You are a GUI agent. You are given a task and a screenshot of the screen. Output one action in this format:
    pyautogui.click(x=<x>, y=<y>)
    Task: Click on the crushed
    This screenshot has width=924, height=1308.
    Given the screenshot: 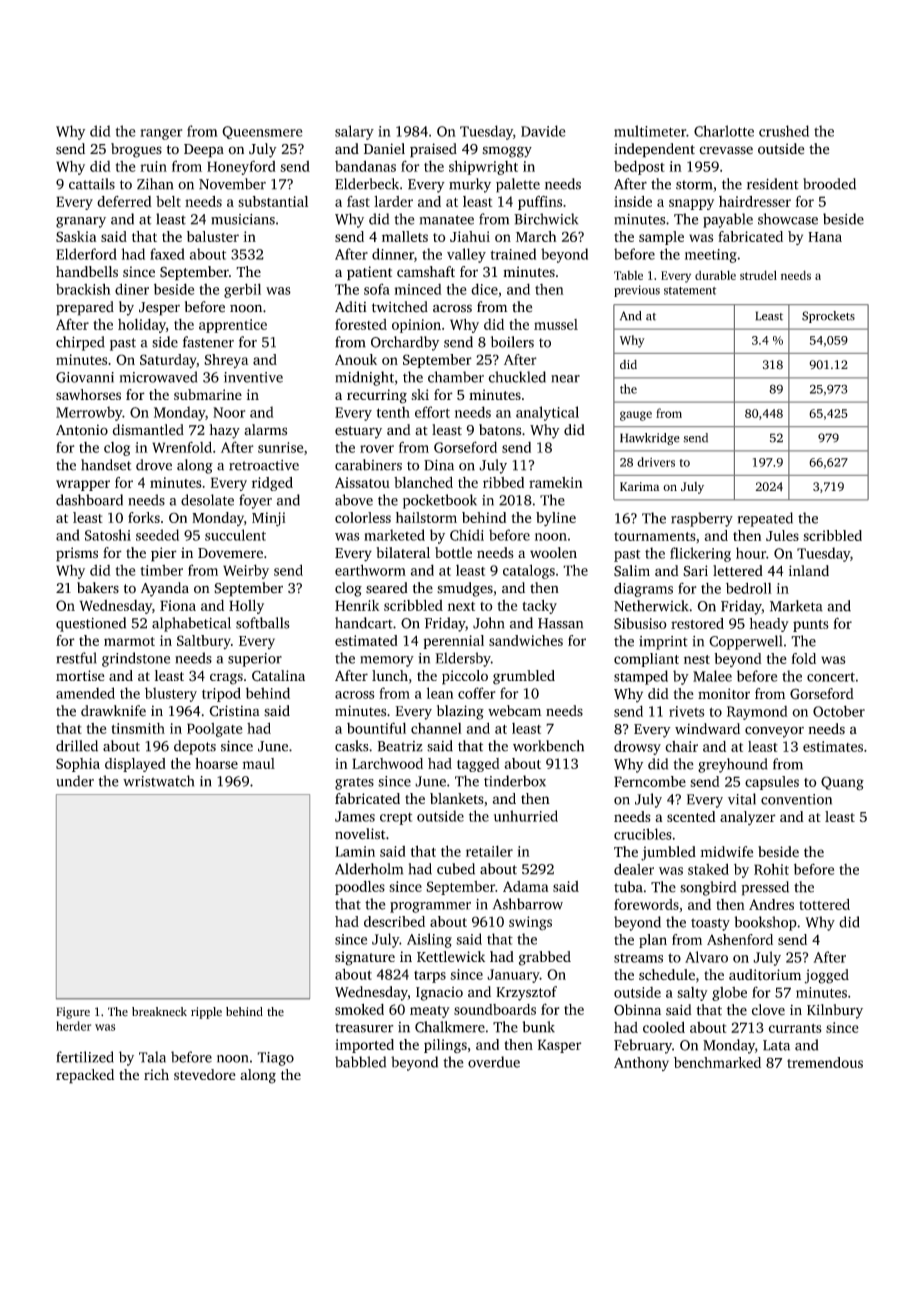 What is the action you would take?
    pyautogui.click(x=784, y=131)
